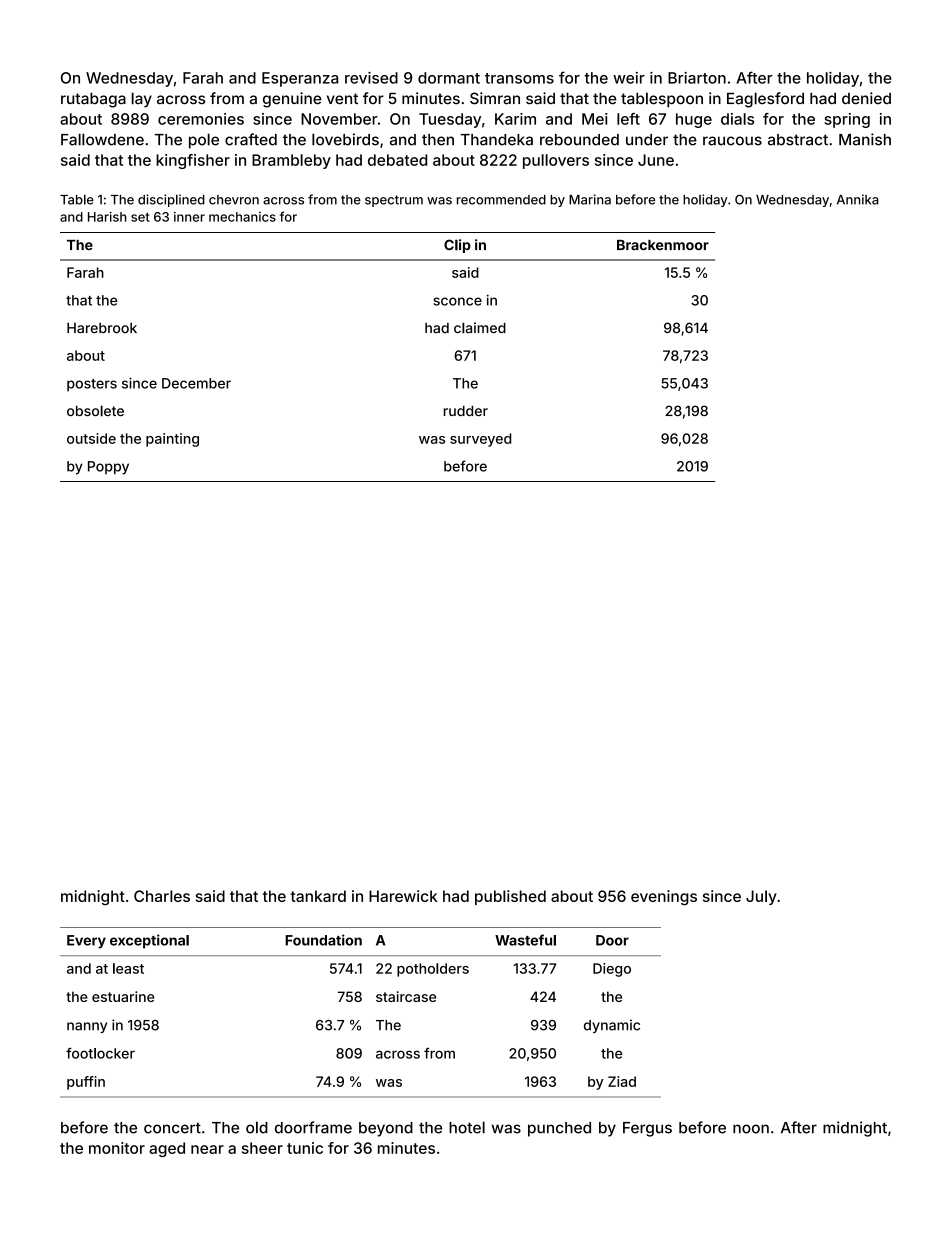 The width and height of the page is (952, 1233). I want to click on surveyed, so click(480, 440).
